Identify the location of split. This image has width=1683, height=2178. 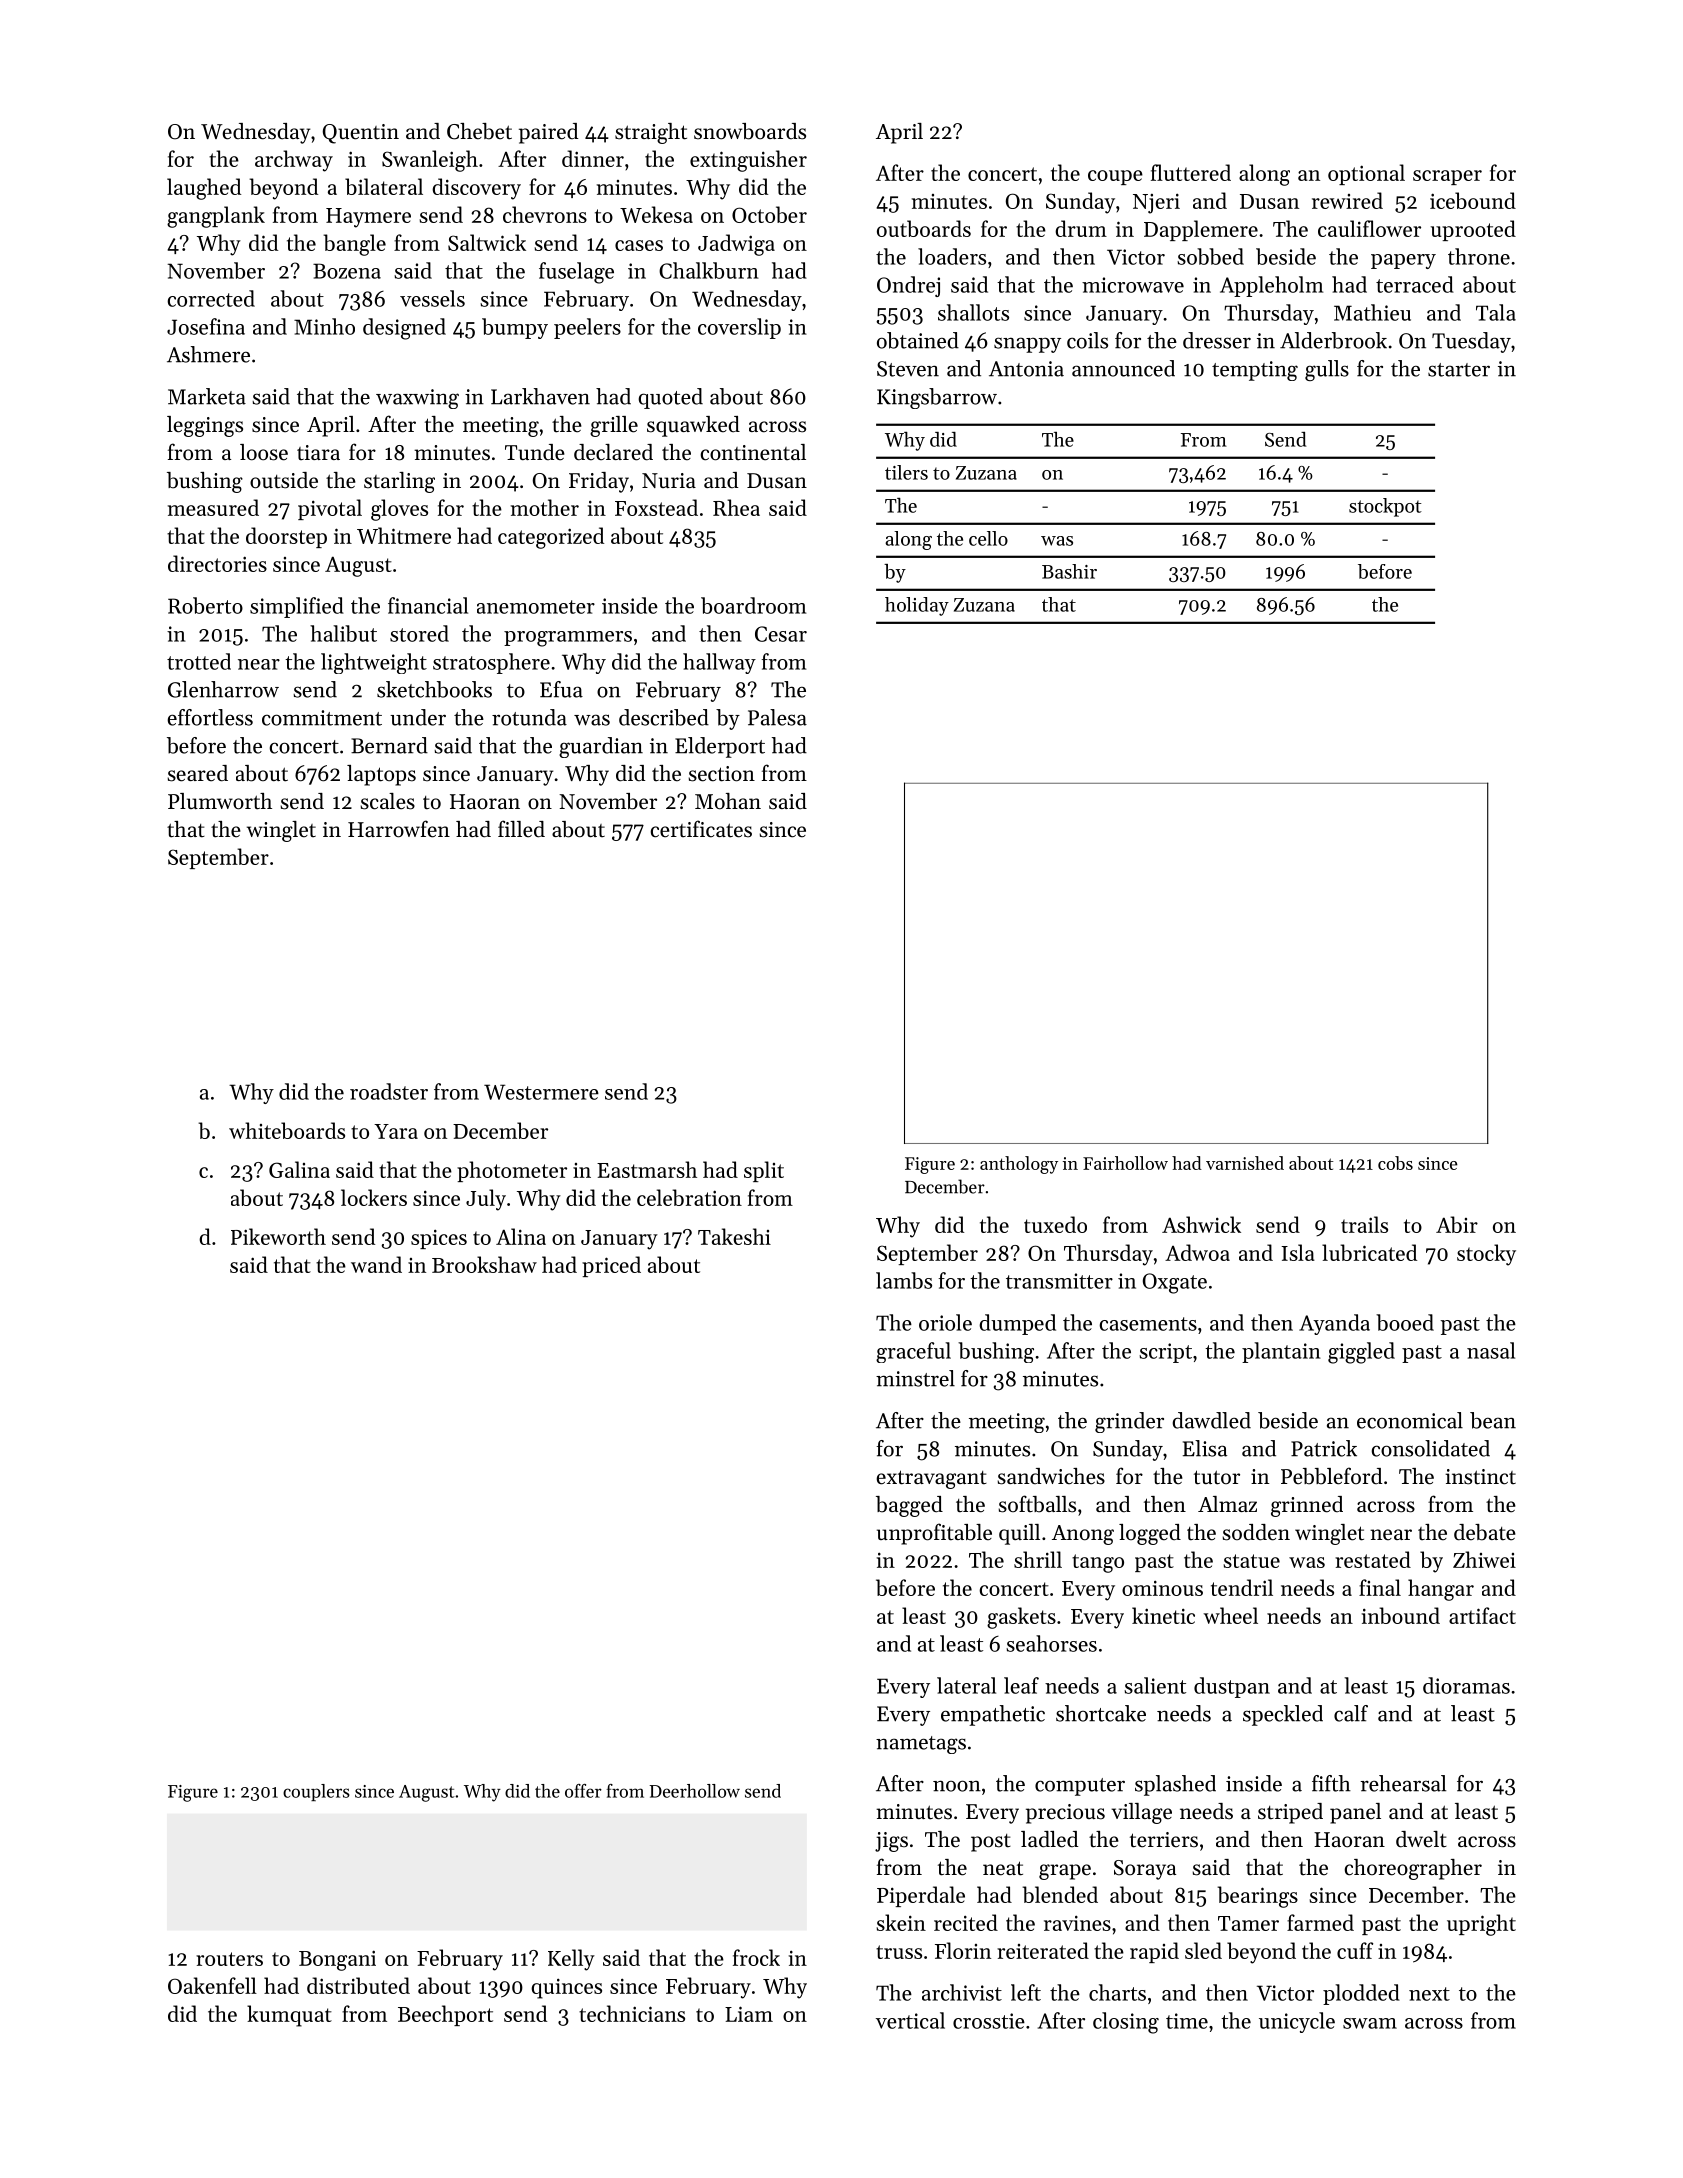
(764, 1171).
